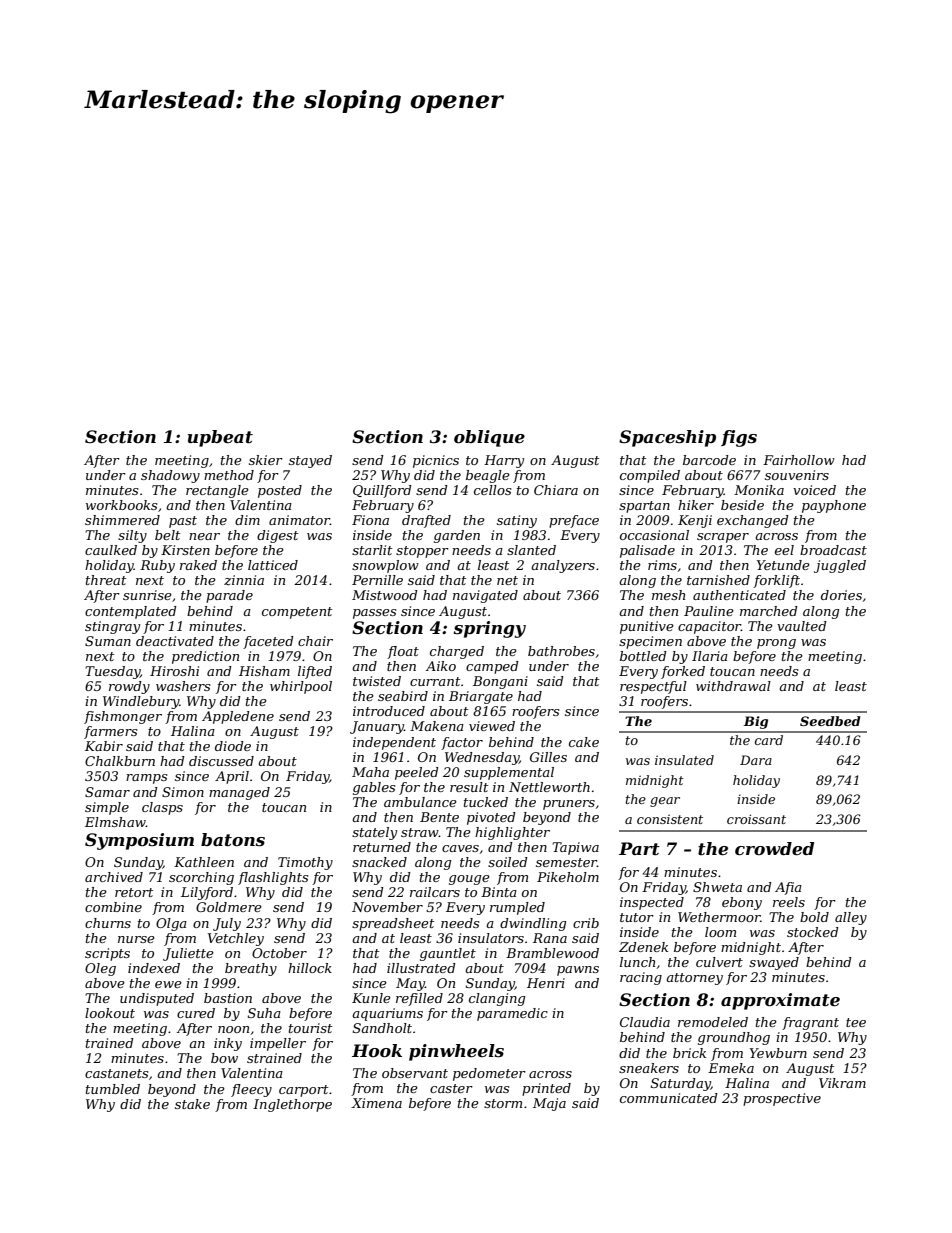 The image size is (952, 1233). What do you see at coordinates (756, 819) in the screenshot?
I see `croissant` at bounding box center [756, 819].
